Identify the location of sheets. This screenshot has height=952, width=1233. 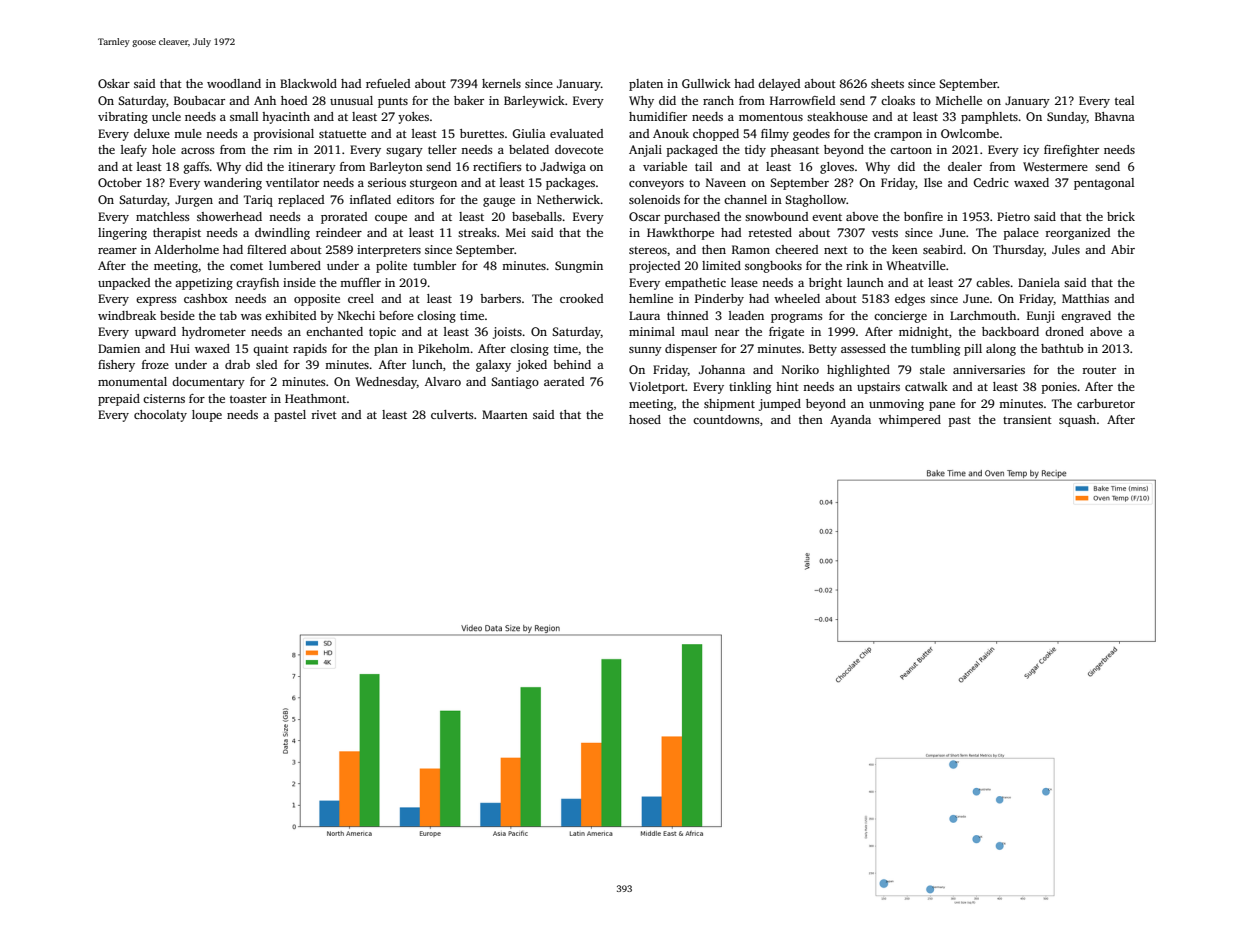
(887, 83).
